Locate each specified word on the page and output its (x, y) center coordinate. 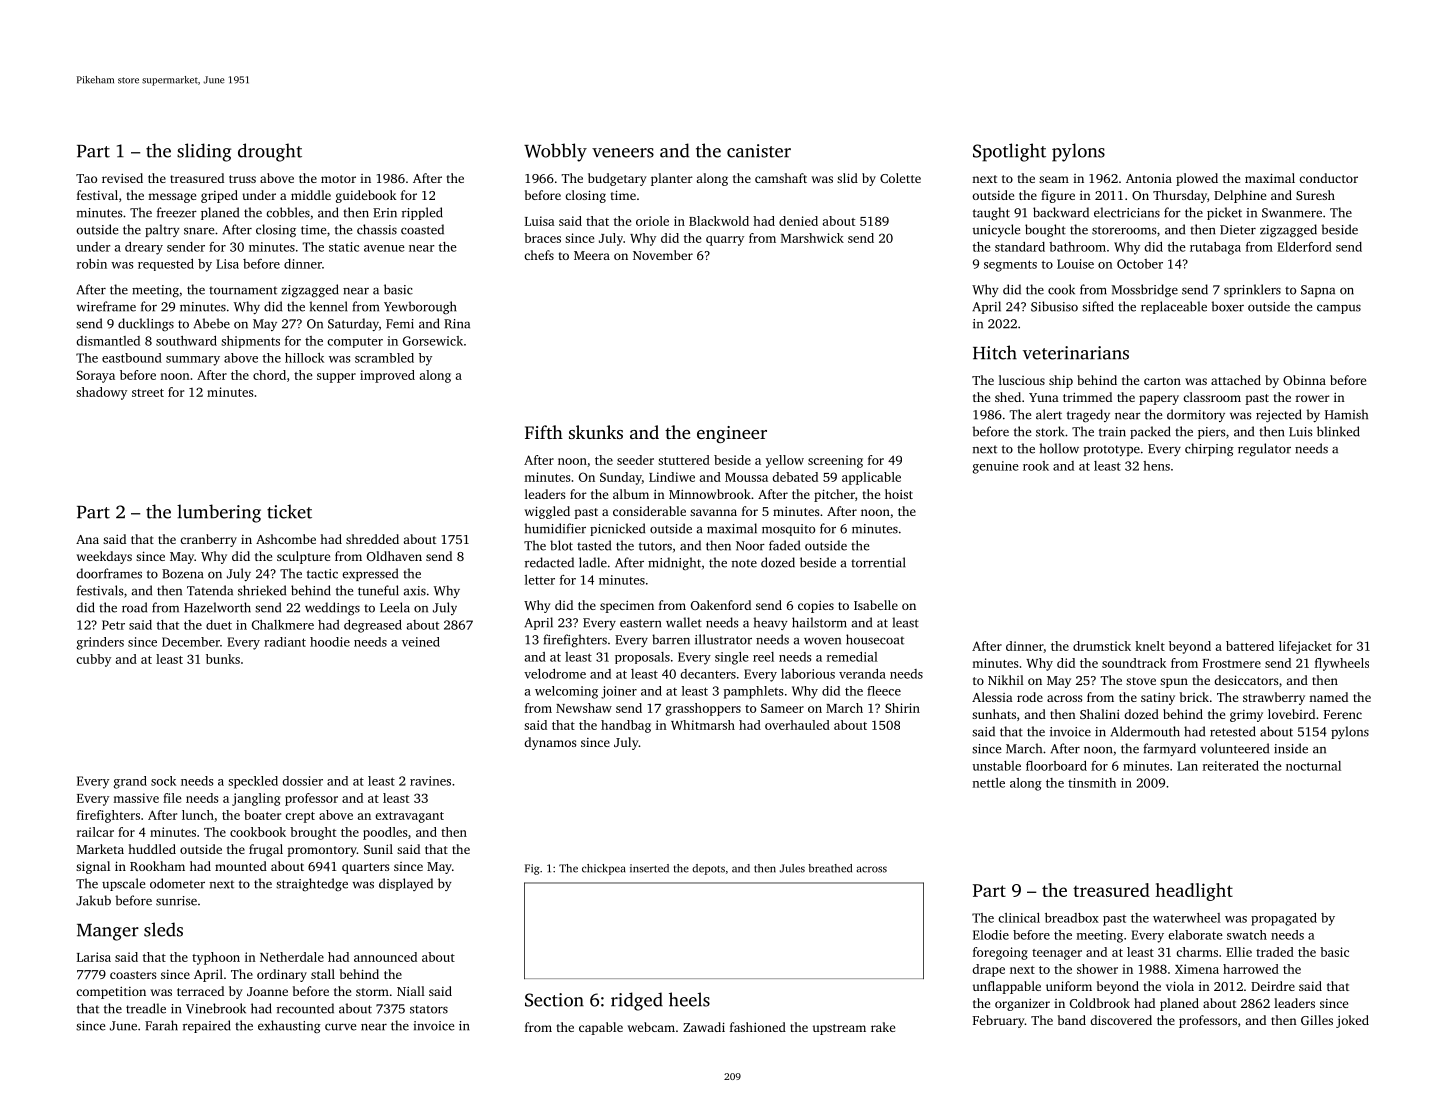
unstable (996, 766)
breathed (830, 868)
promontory (322, 851)
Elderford (1304, 247)
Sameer (782, 708)
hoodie (330, 642)
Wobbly (555, 152)
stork (1050, 431)
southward (186, 341)
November (663, 255)
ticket (289, 511)
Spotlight (1009, 152)
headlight (1194, 892)
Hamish (1346, 414)
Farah (161, 1025)
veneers (623, 153)
